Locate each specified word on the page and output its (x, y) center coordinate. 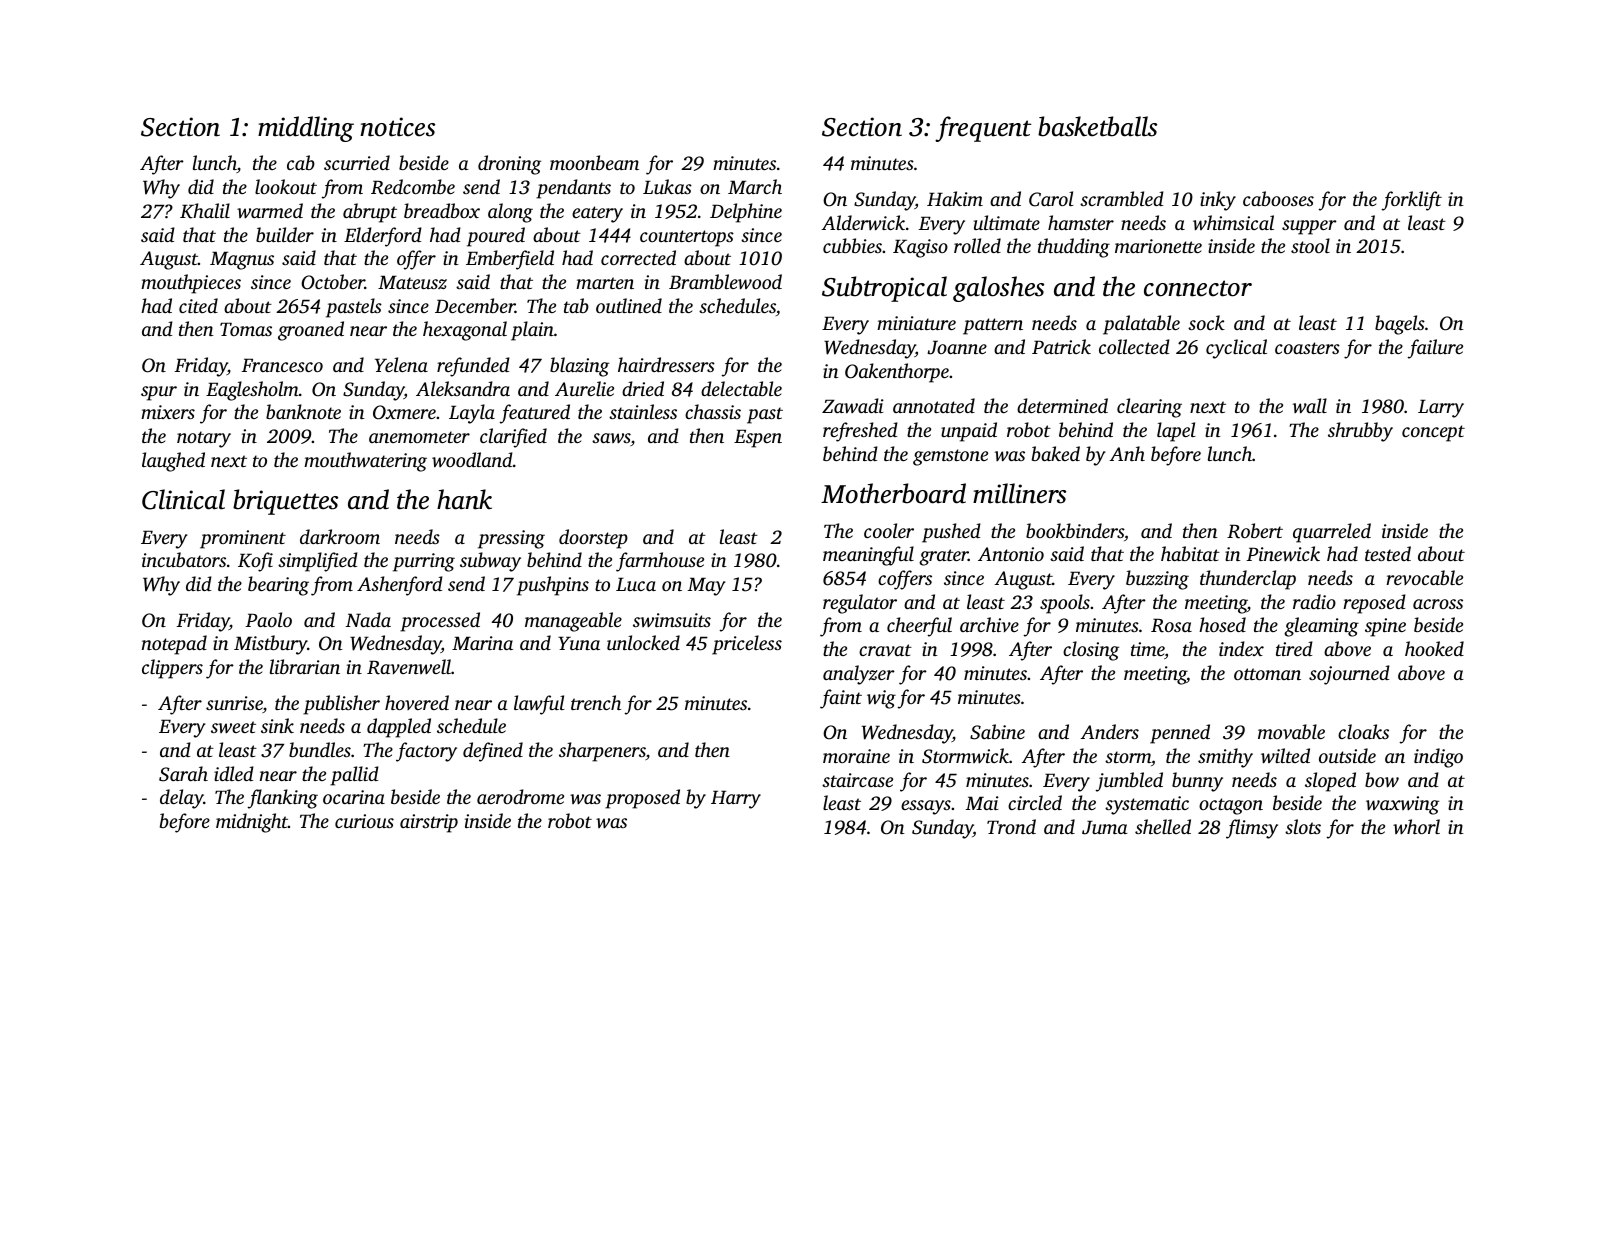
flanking (283, 799)
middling (306, 129)
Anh (1127, 453)
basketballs (1097, 126)
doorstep (593, 539)
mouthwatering (365, 462)
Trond (1011, 826)
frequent (983, 129)
